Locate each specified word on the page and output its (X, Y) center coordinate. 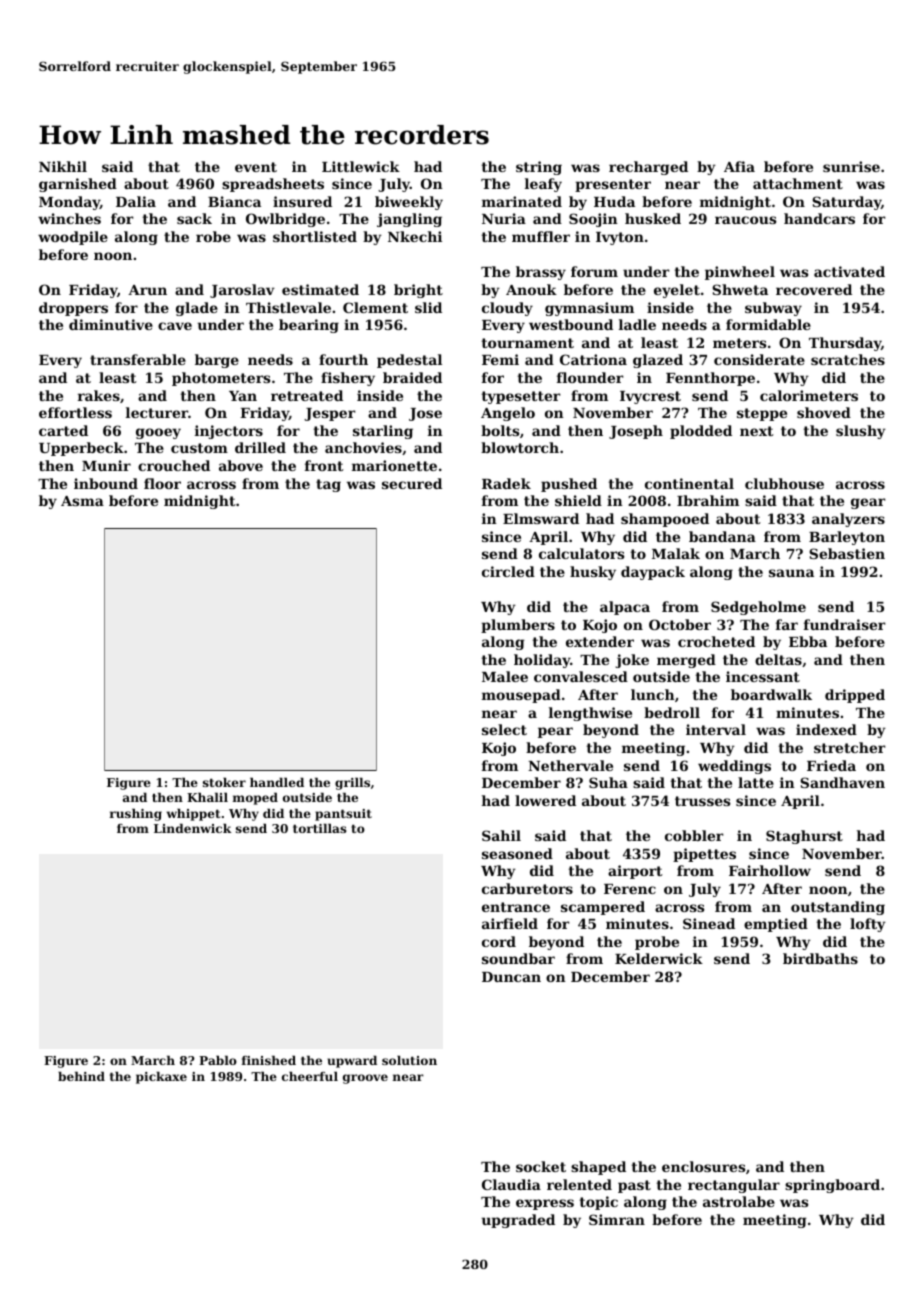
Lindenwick (193, 828)
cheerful (310, 1076)
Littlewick (361, 166)
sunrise (851, 166)
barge (217, 361)
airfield (510, 923)
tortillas (320, 828)
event (256, 167)
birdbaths (820, 958)
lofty (868, 925)
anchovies (363, 447)
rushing (136, 814)
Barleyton (847, 538)
